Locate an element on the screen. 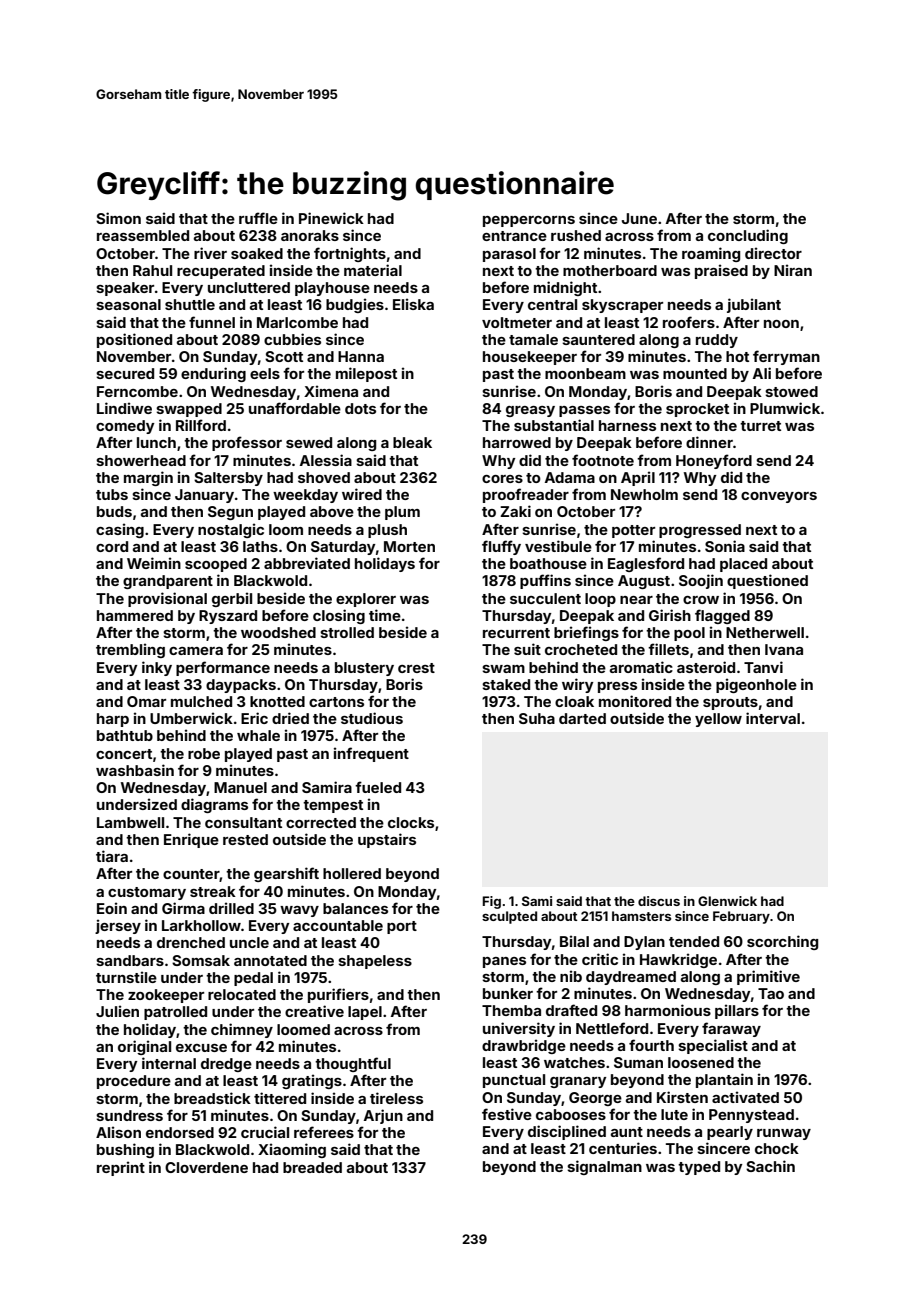 This screenshot has width=924, height=1311. crest is located at coordinates (416, 668).
